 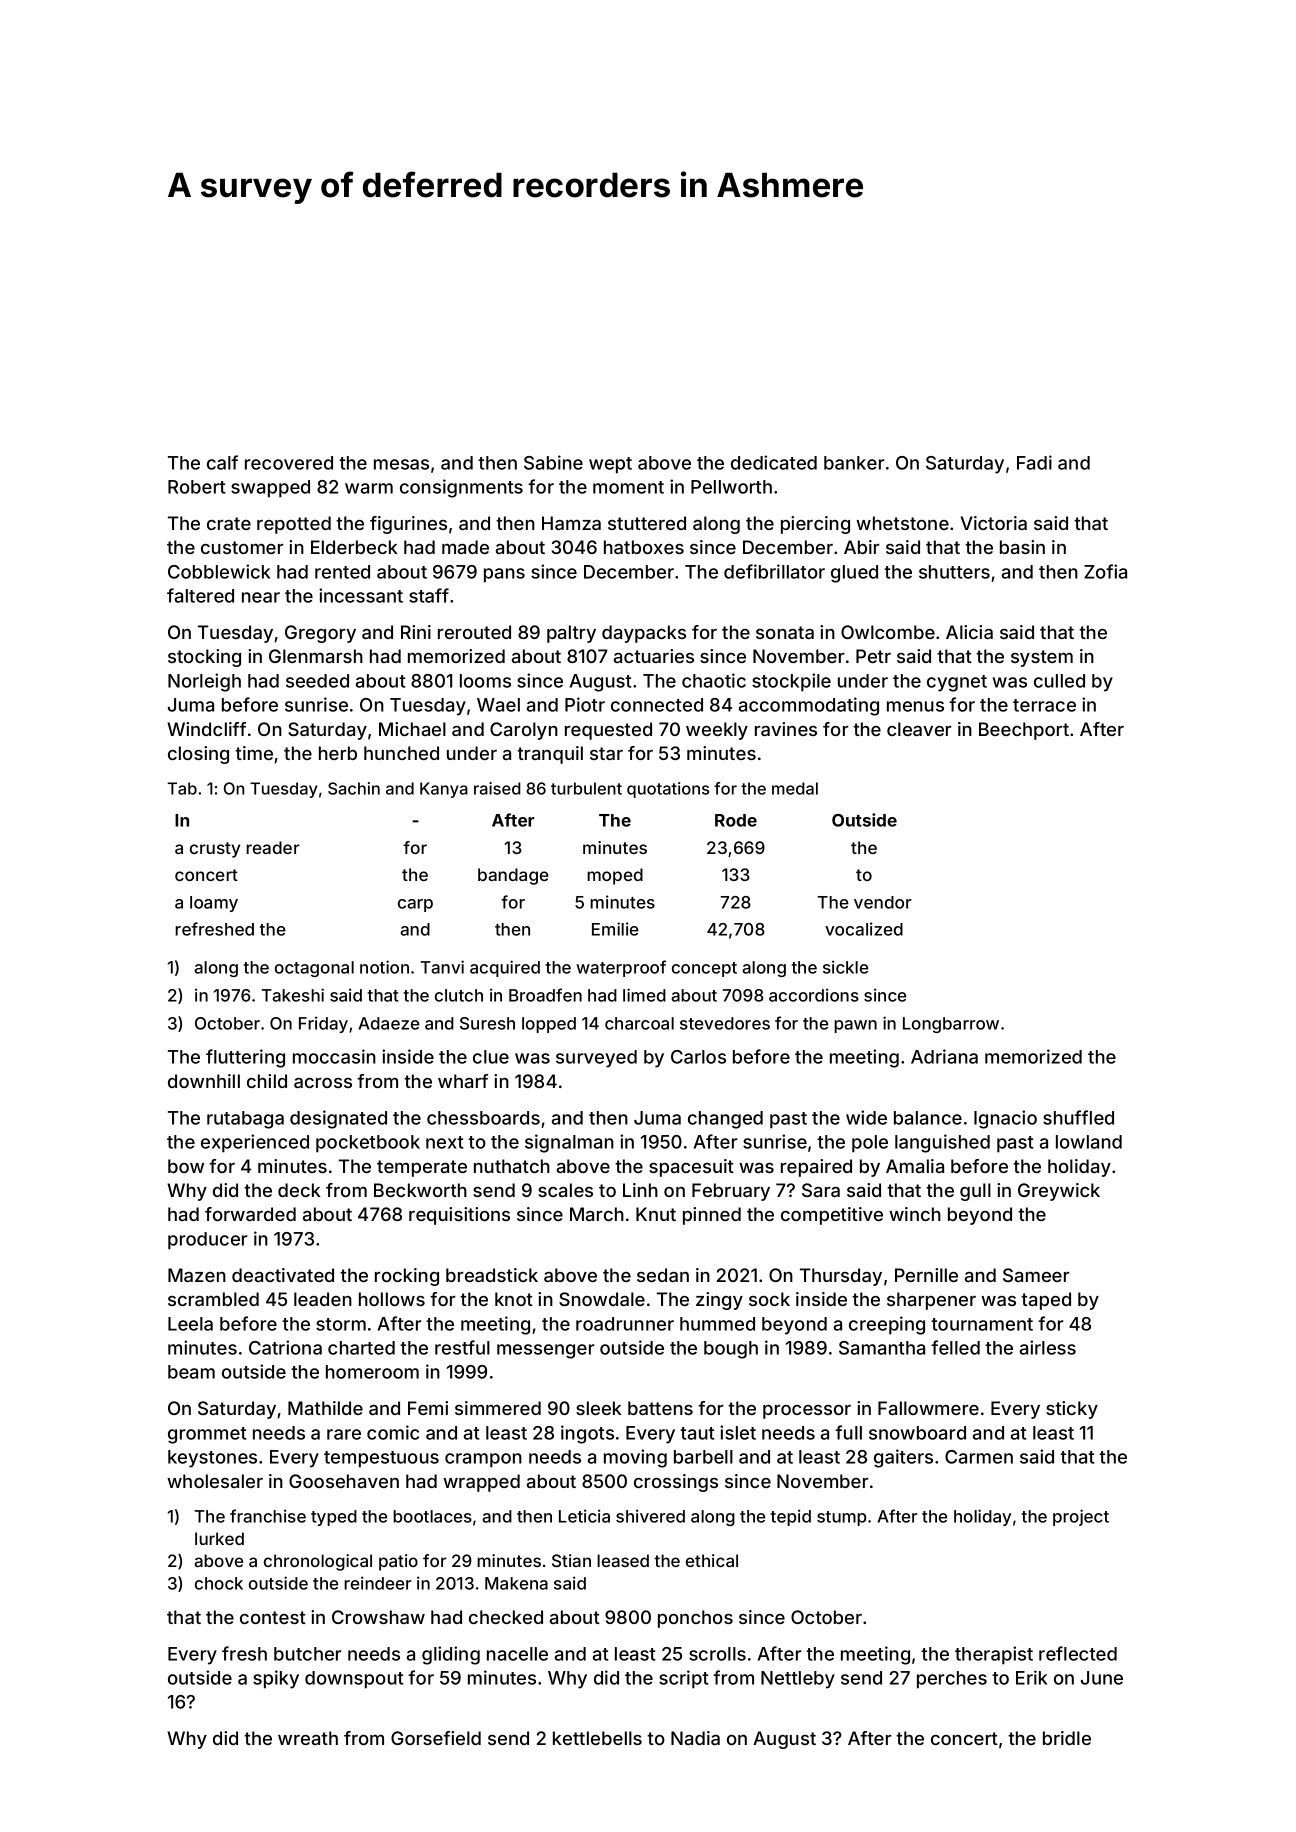 What do you see at coordinates (602, 1299) in the screenshot?
I see `Snowdale` at bounding box center [602, 1299].
